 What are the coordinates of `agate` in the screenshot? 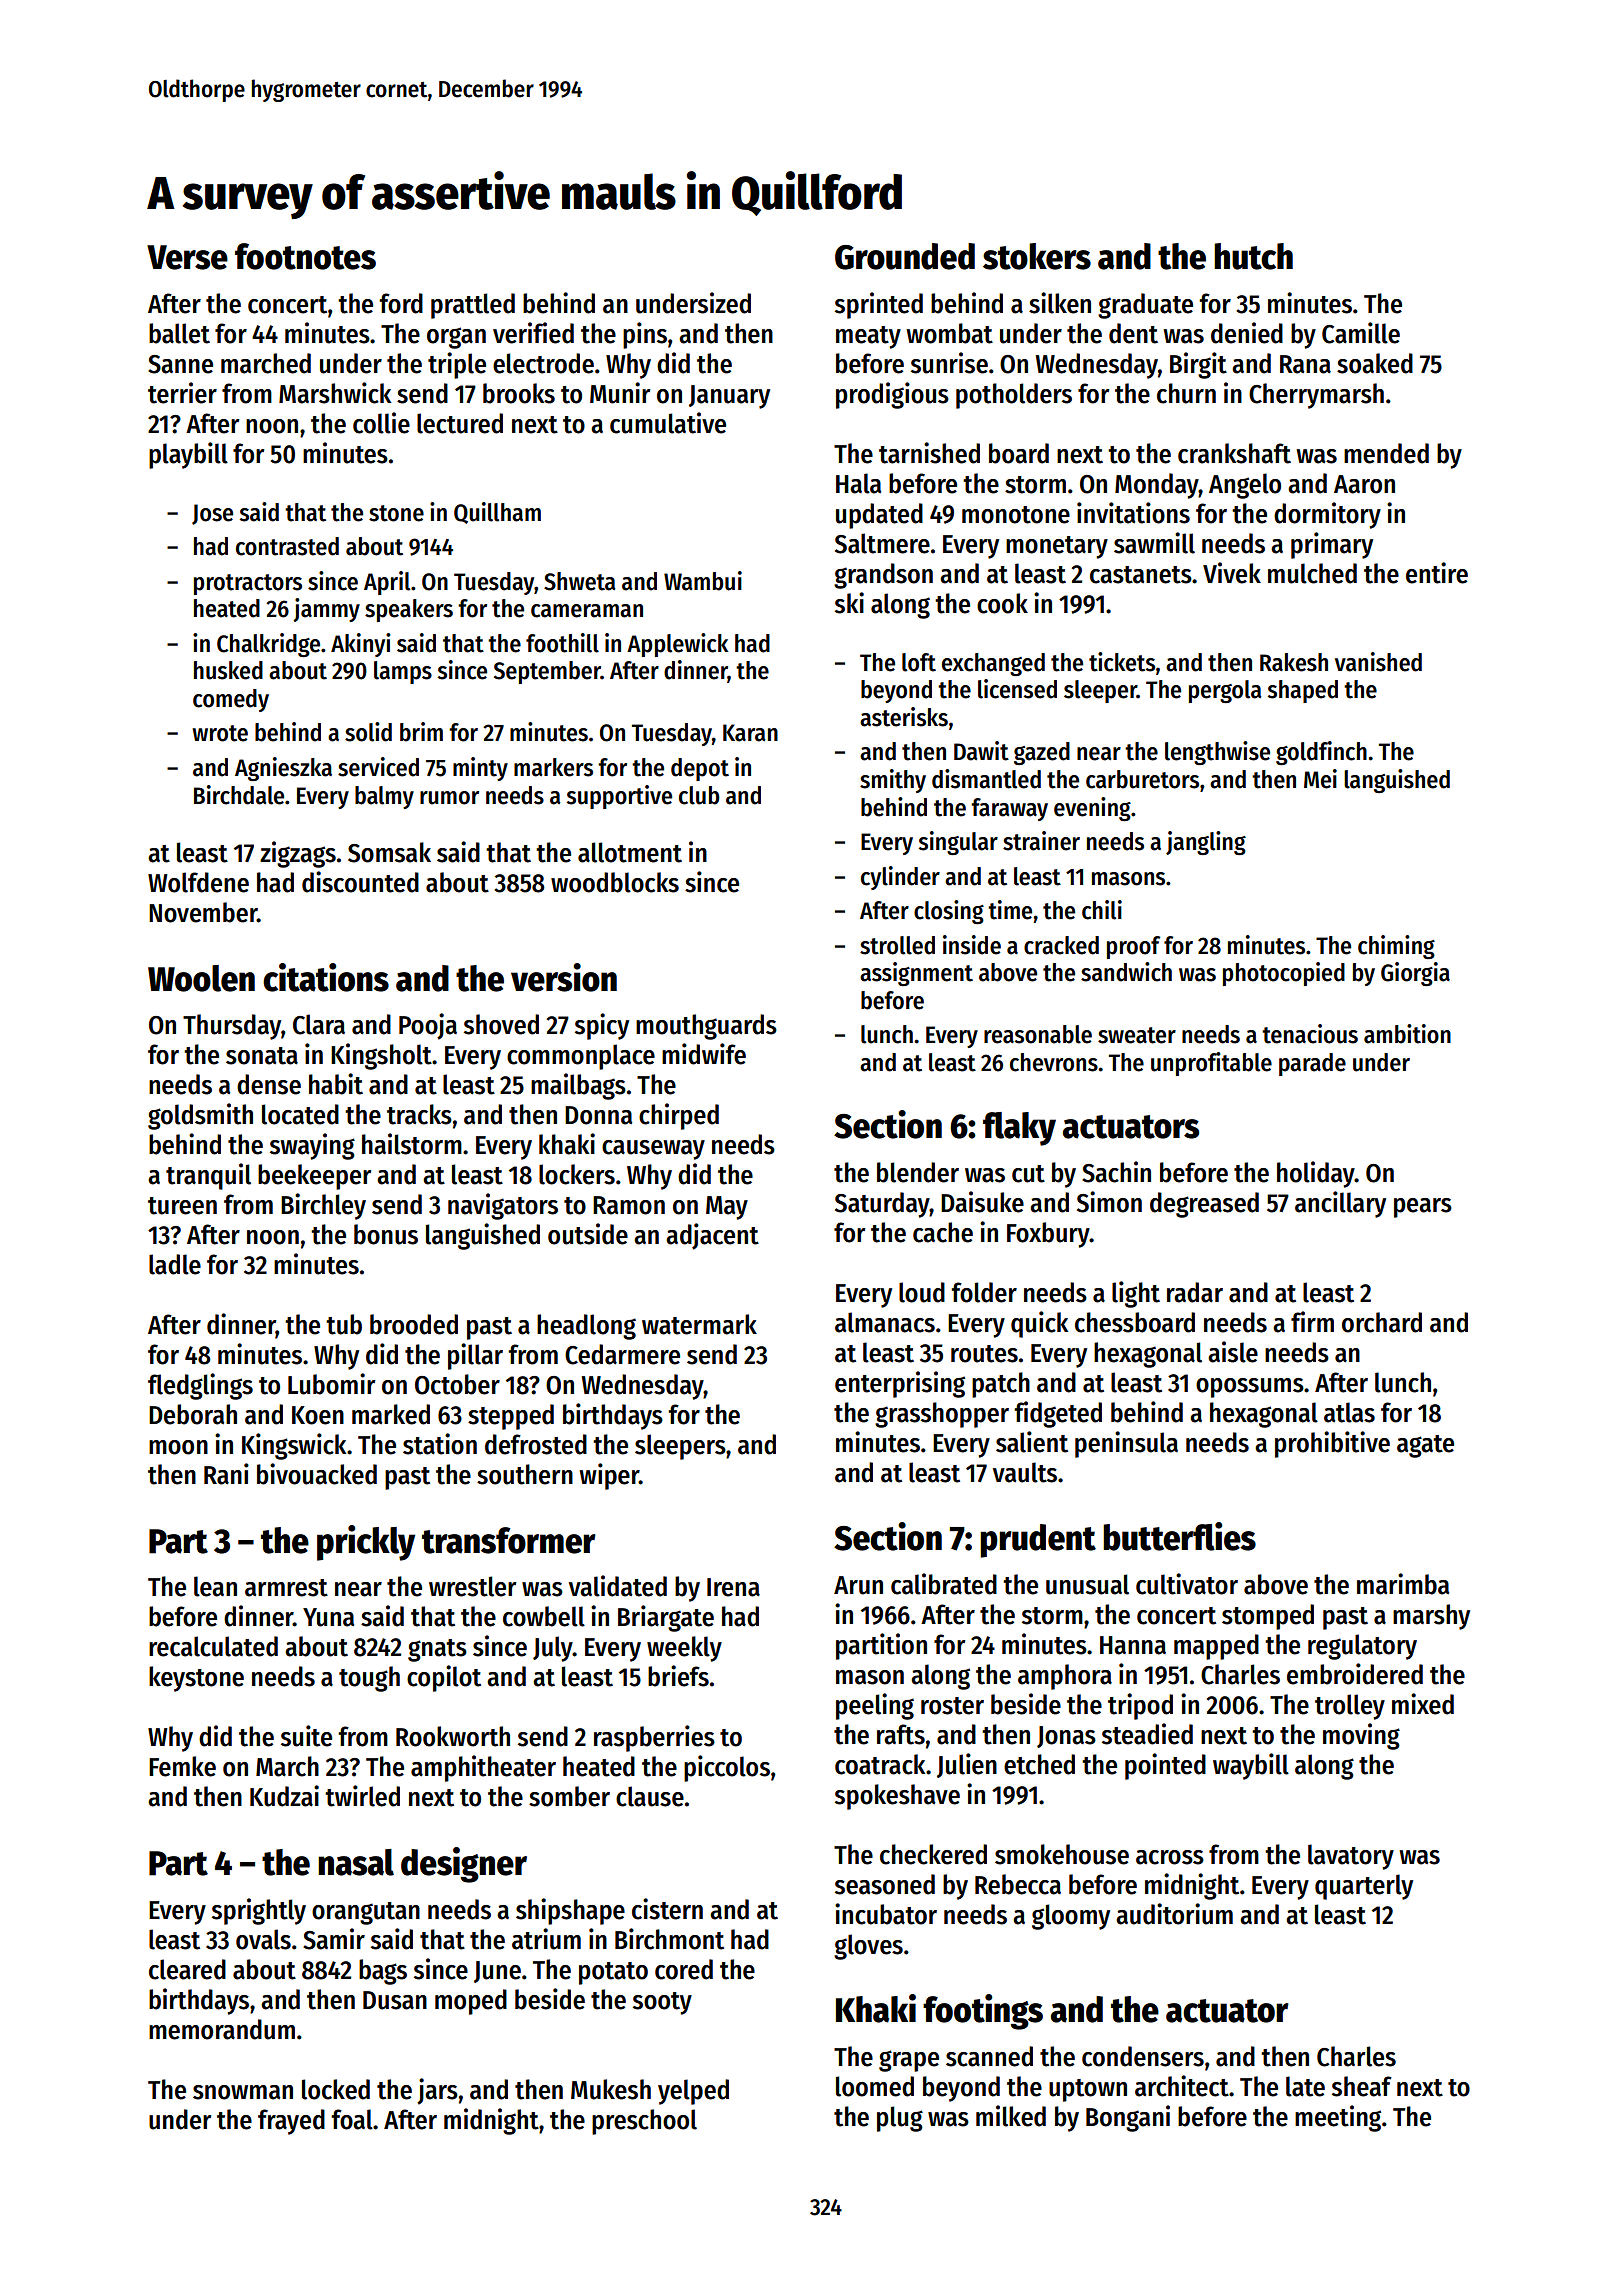 It's located at (1425, 1446).
